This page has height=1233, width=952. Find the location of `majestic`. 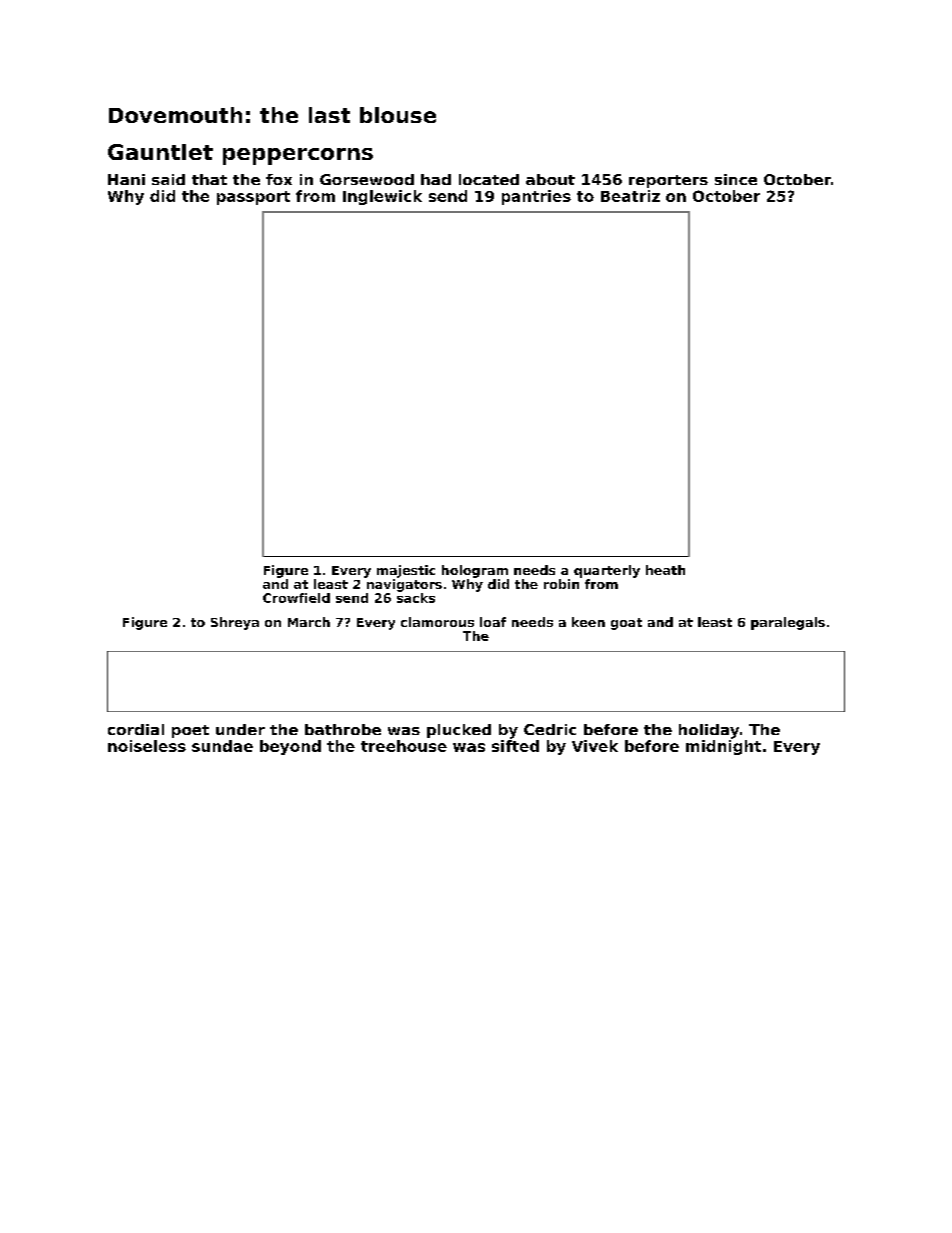

majestic is located at coordinates (406, 571).
